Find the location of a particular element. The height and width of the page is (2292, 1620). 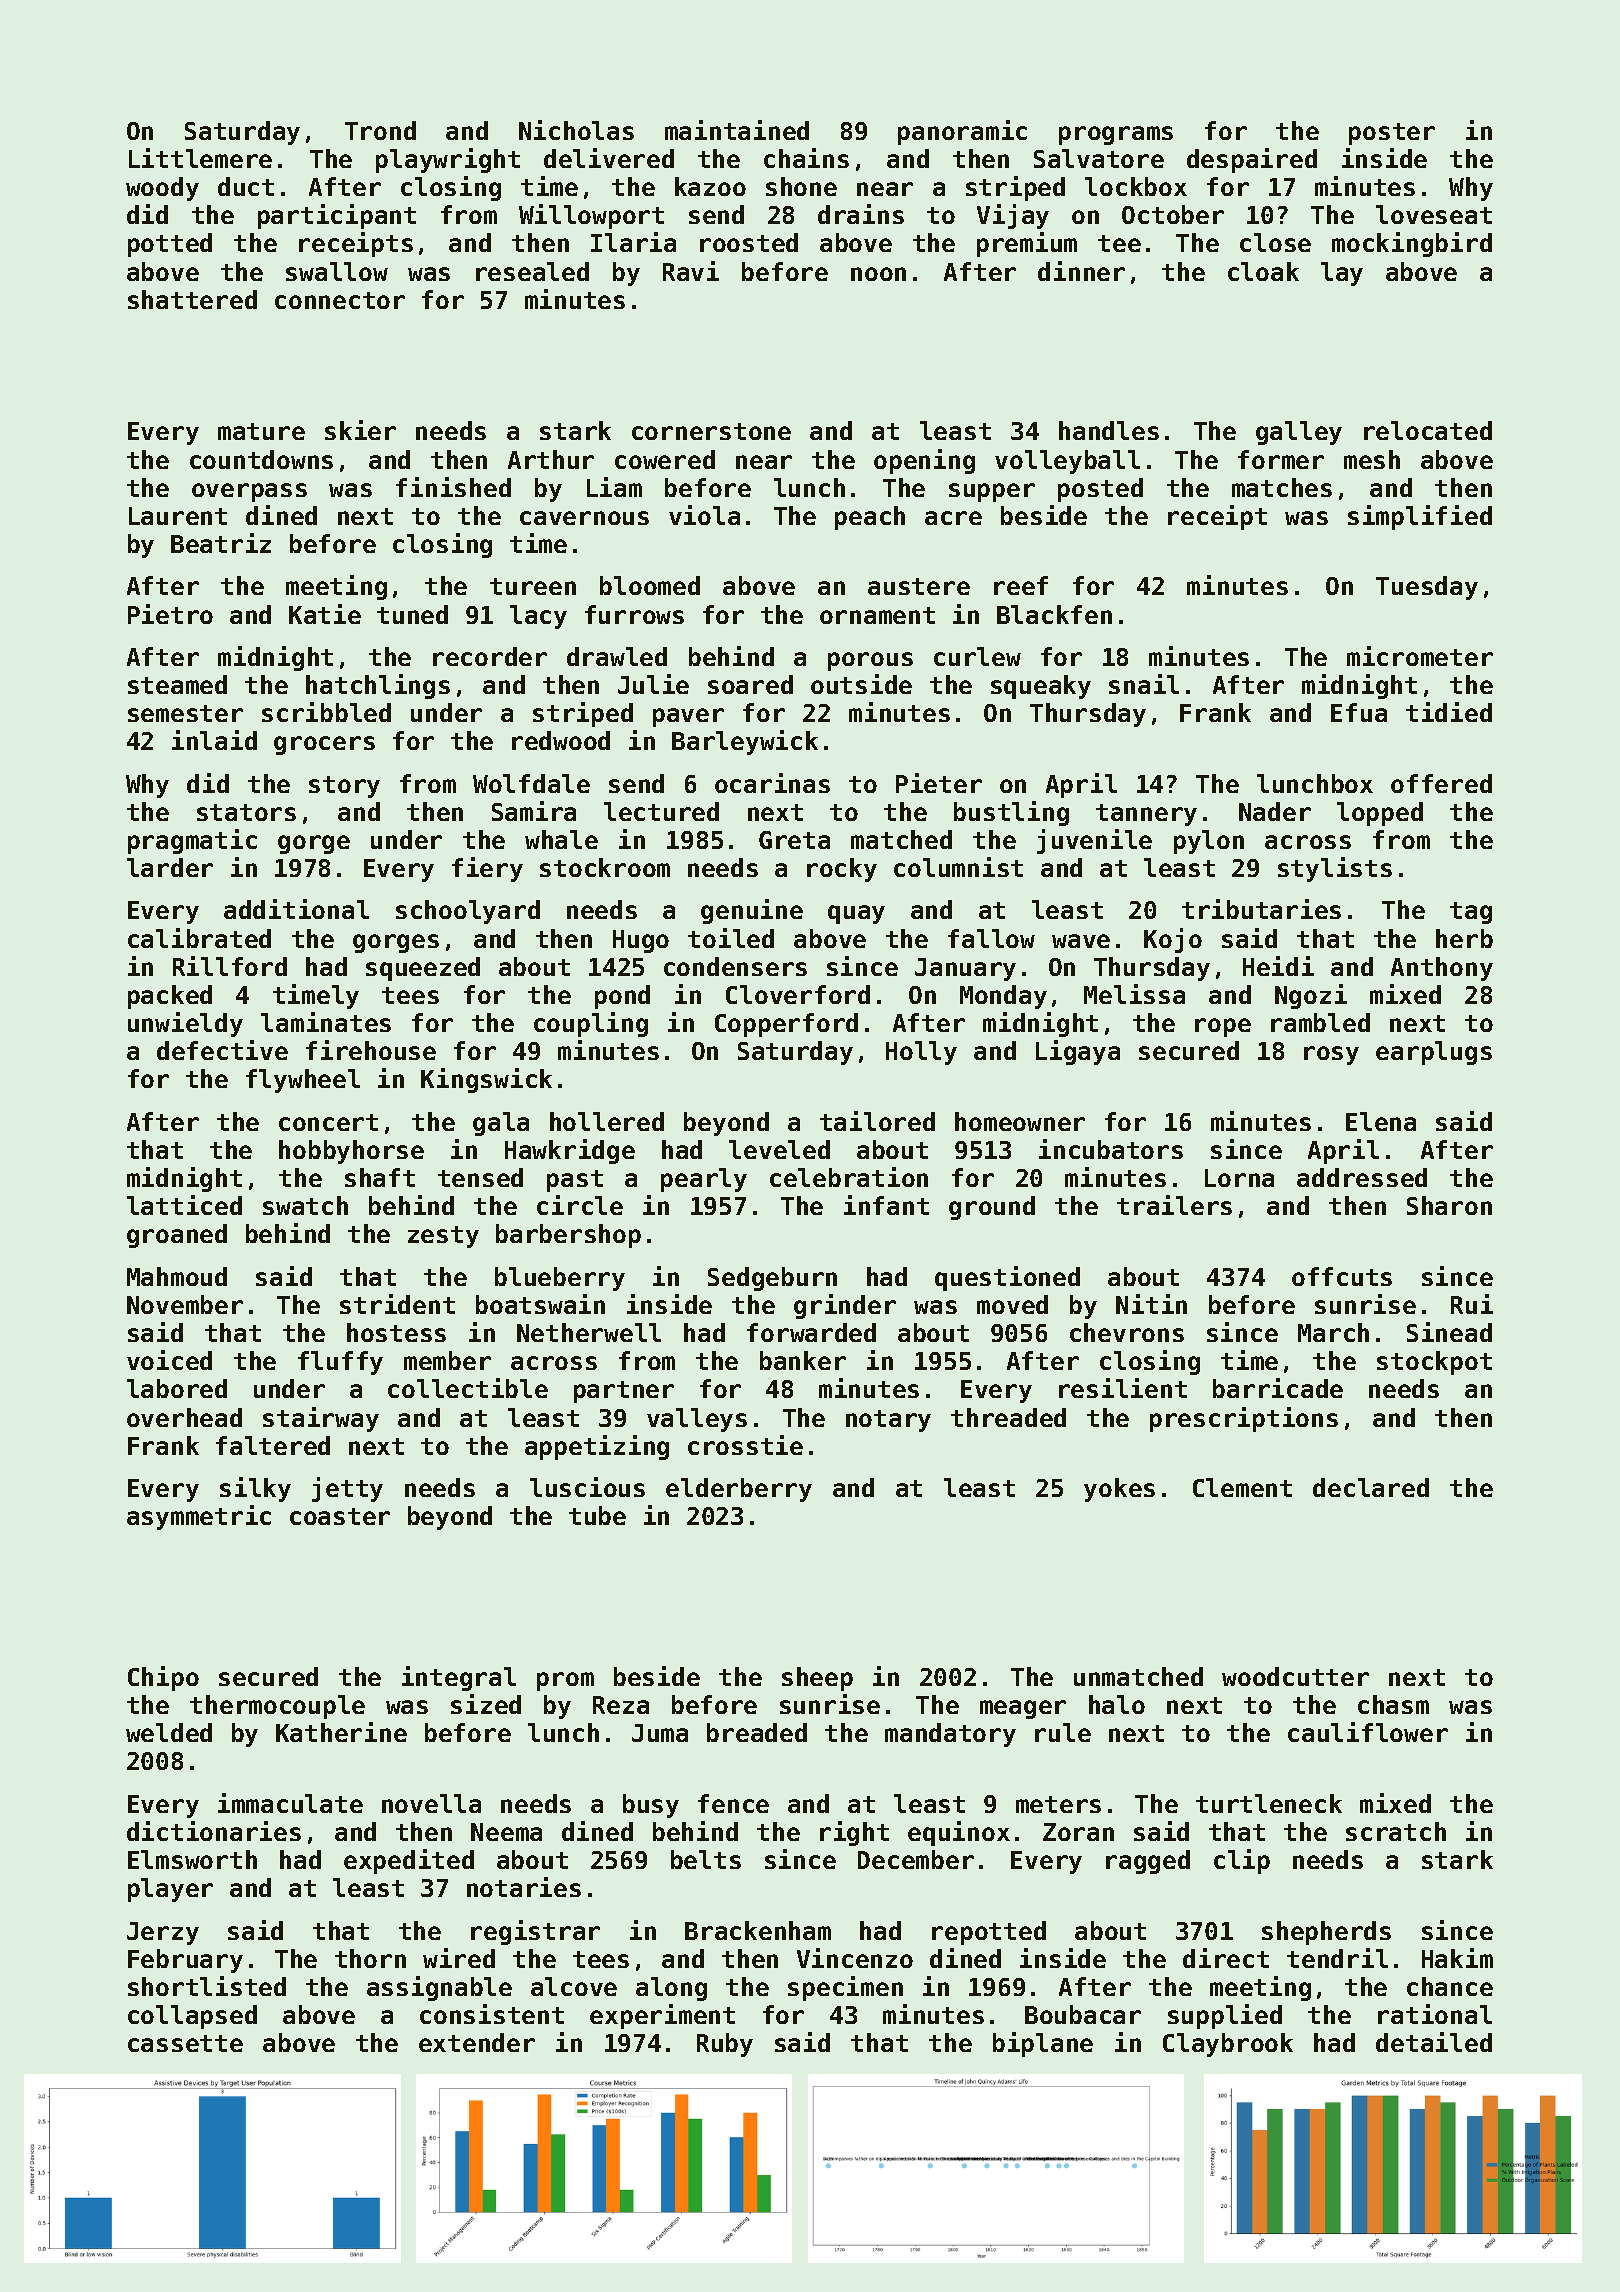

detailed is located at coordinates (1434, 2042).
